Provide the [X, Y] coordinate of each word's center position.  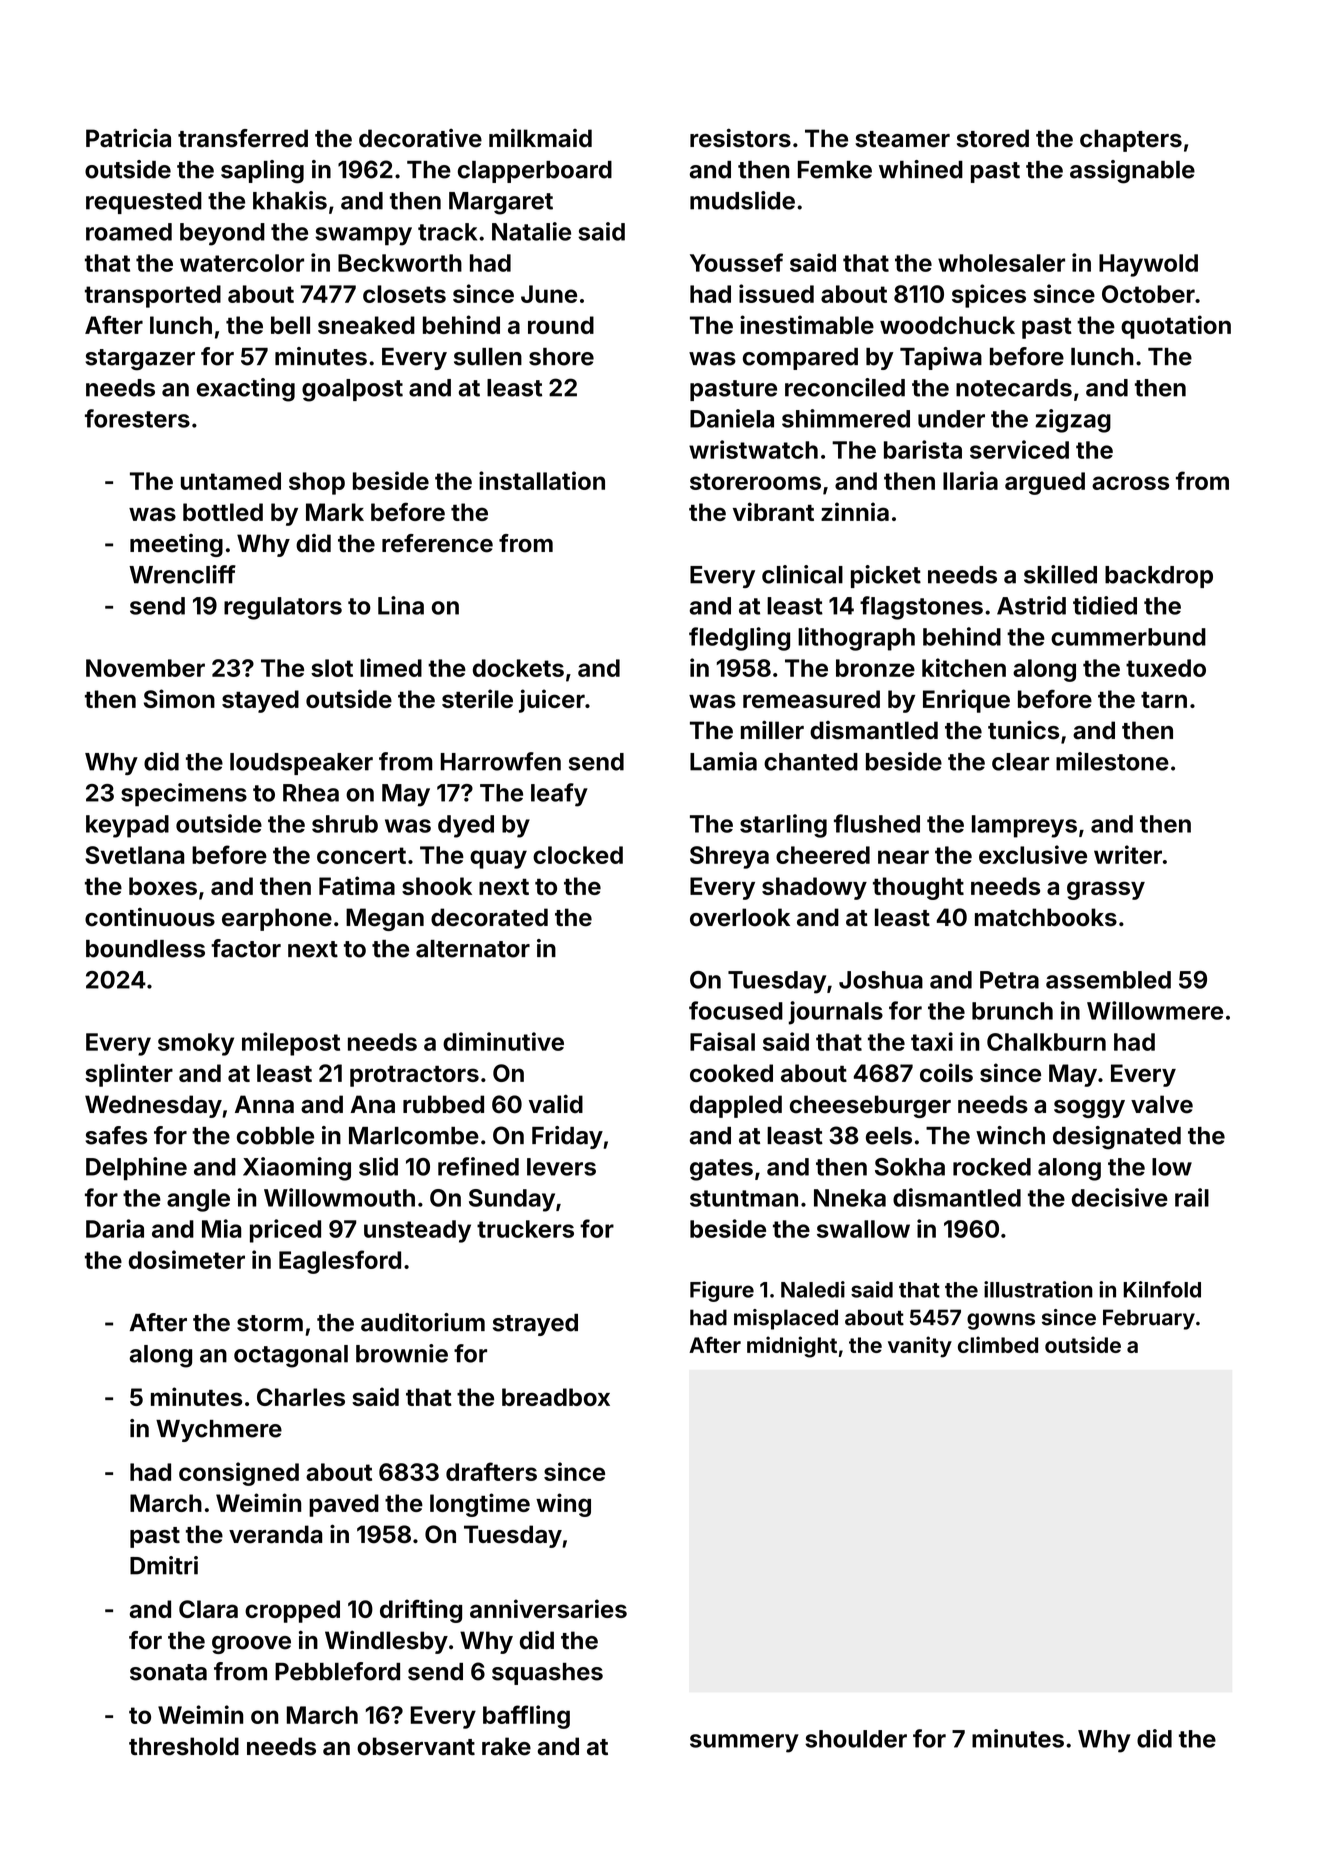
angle [198, 1200]
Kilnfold [1162, 1289]
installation [542, 480]
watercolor [242, 263]
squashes [547, 1674]
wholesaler [1001, 263]
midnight [792, 1347]
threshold [184, 1746]
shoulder [856, 1739]
